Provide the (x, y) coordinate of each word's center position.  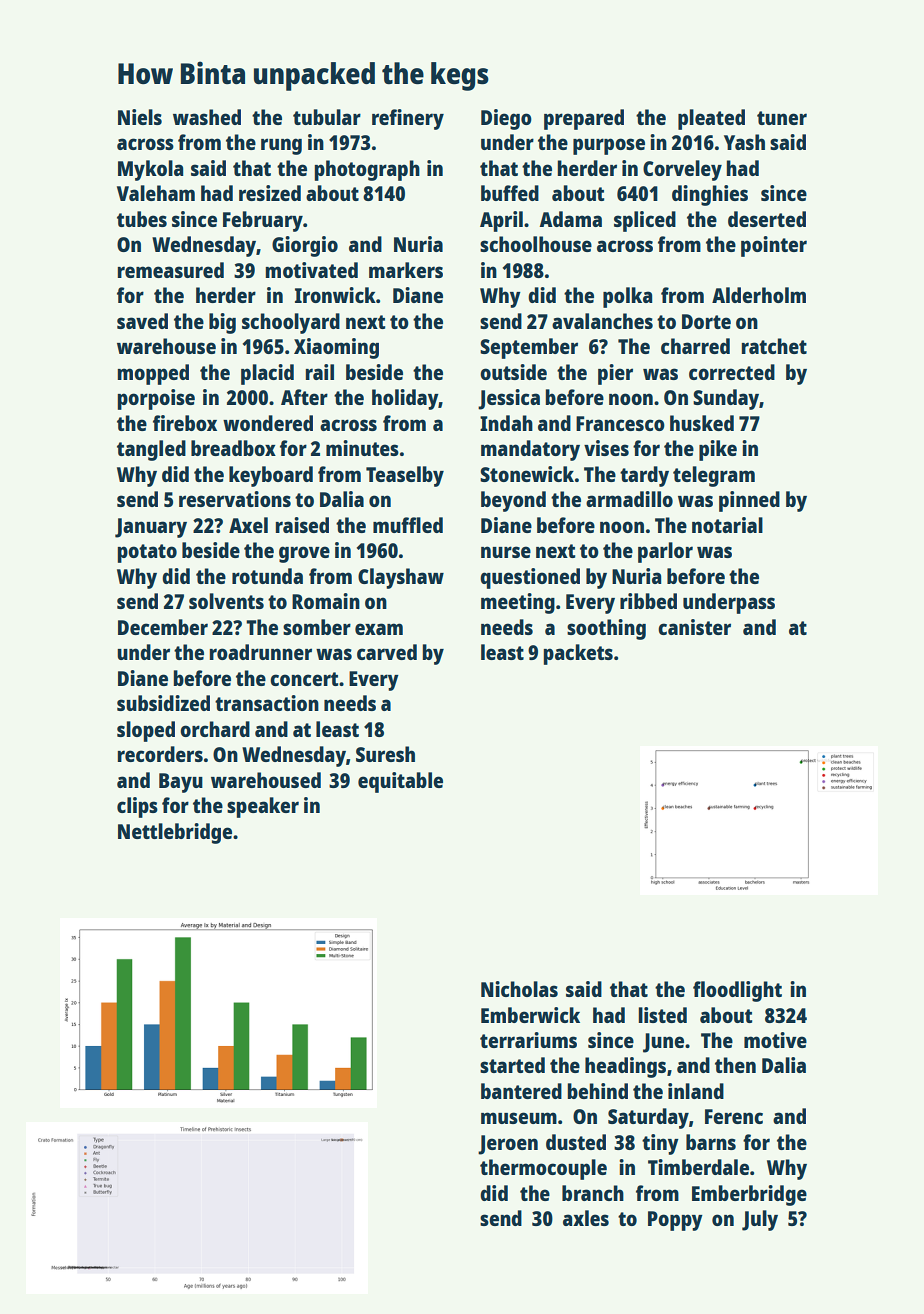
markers (406, 270)
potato (147, 553)
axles (586, 1218)
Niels (140, 117)
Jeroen (508, 1145)
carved (387, 652)
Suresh (385, 754)
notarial (727, 525)
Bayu (181, 783)
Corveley (682, 170)
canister (694, 627)
